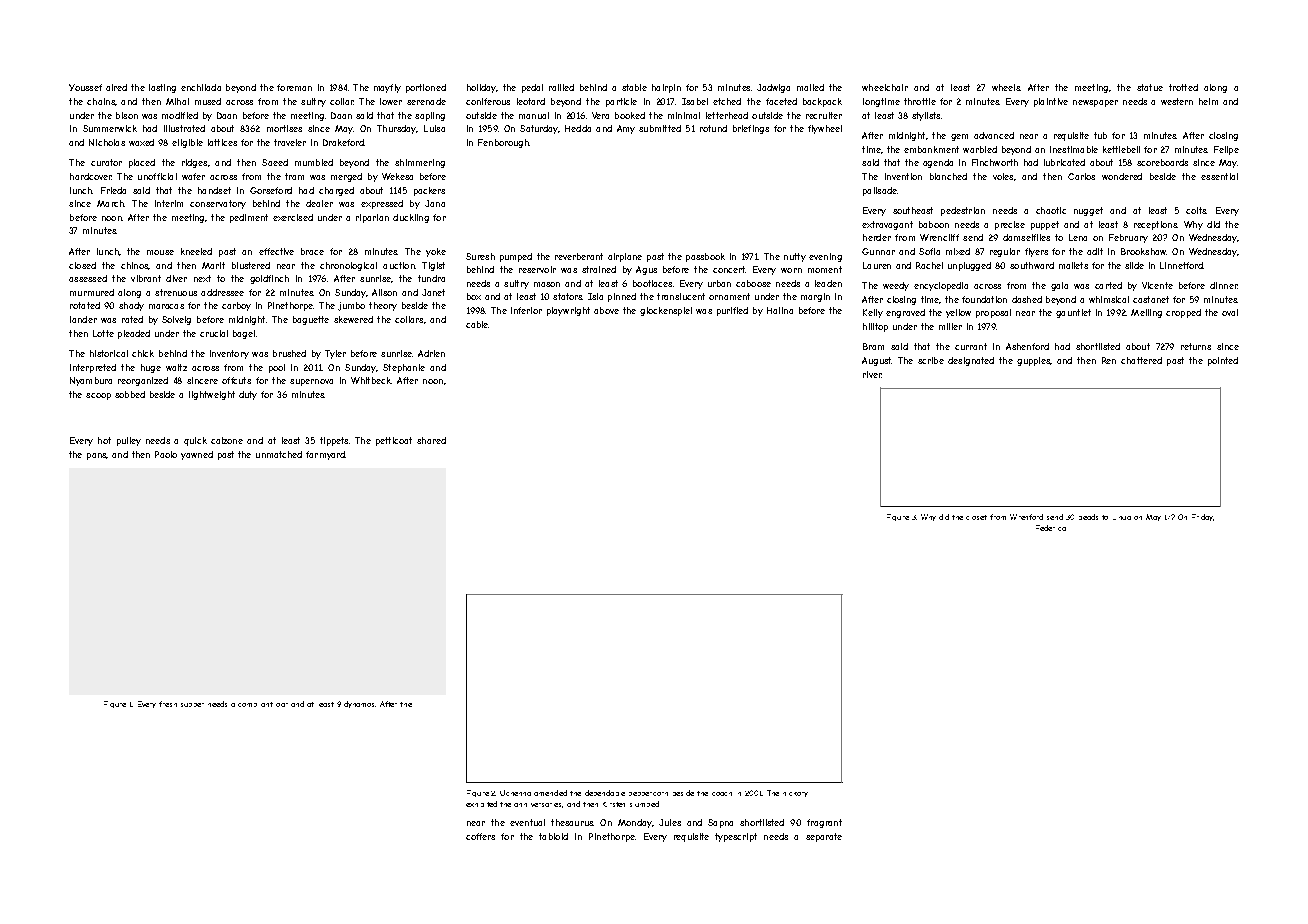  Describe the element at coordinates (976, 517) in the screenshot. I see `closet` at that location.
